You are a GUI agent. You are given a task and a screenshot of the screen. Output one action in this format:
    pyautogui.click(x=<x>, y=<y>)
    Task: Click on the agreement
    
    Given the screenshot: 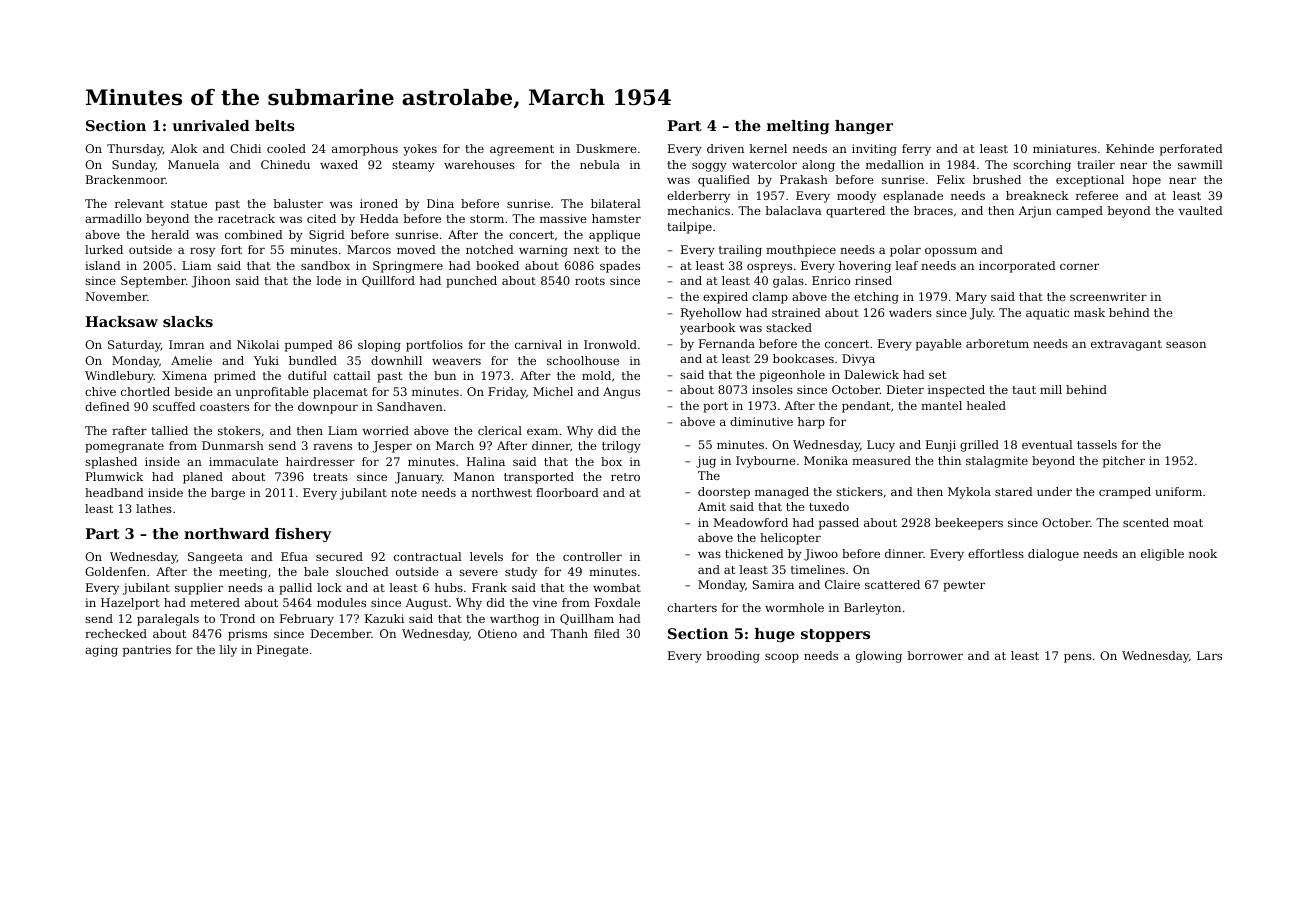 What is the action you would take?
    pyautogui.click(x=522, y=150)
